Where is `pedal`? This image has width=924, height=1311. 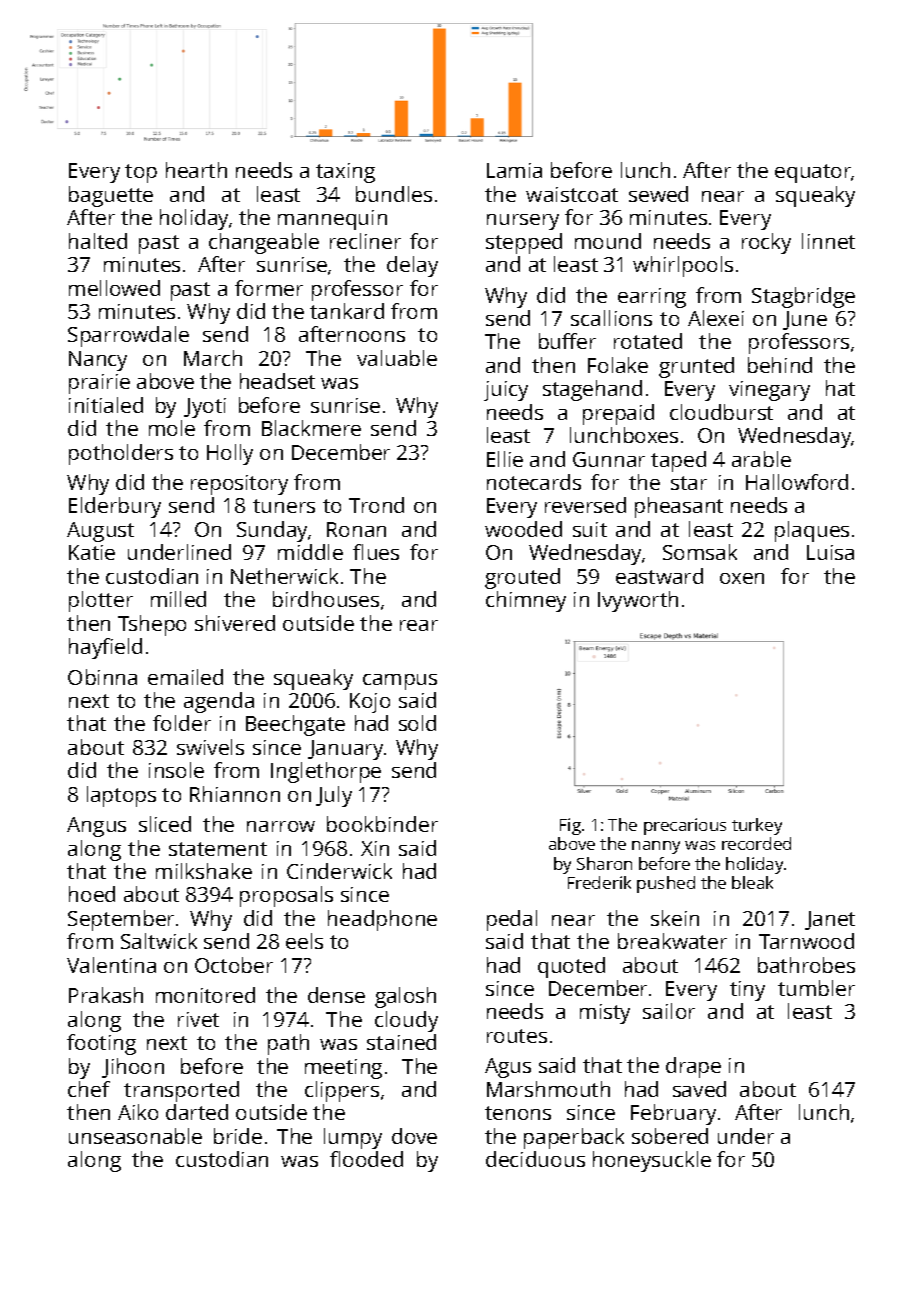 pedal is located at coordinates (512, 920).
